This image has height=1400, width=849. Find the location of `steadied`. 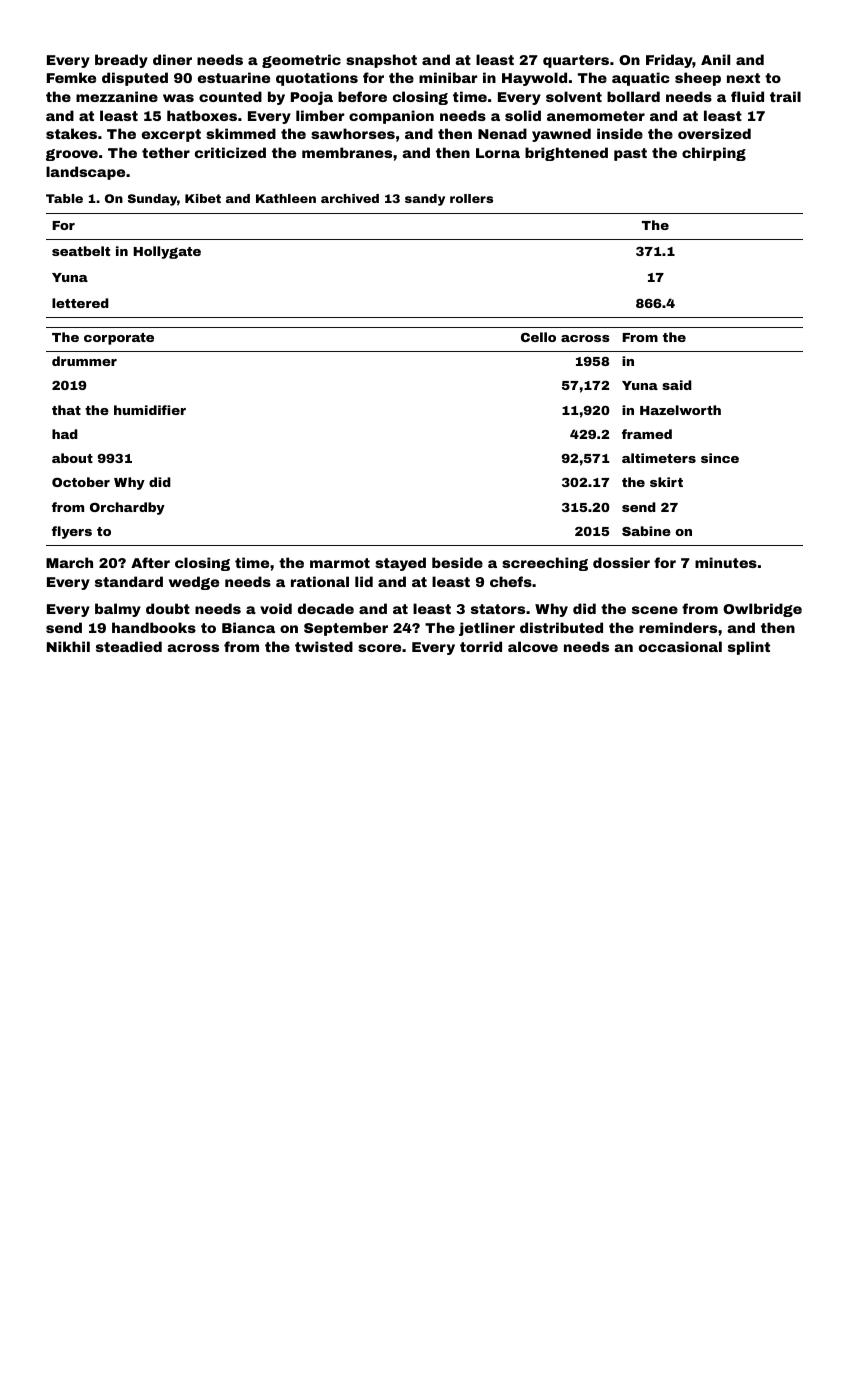

steadied is located at coordinates (129, 646).
